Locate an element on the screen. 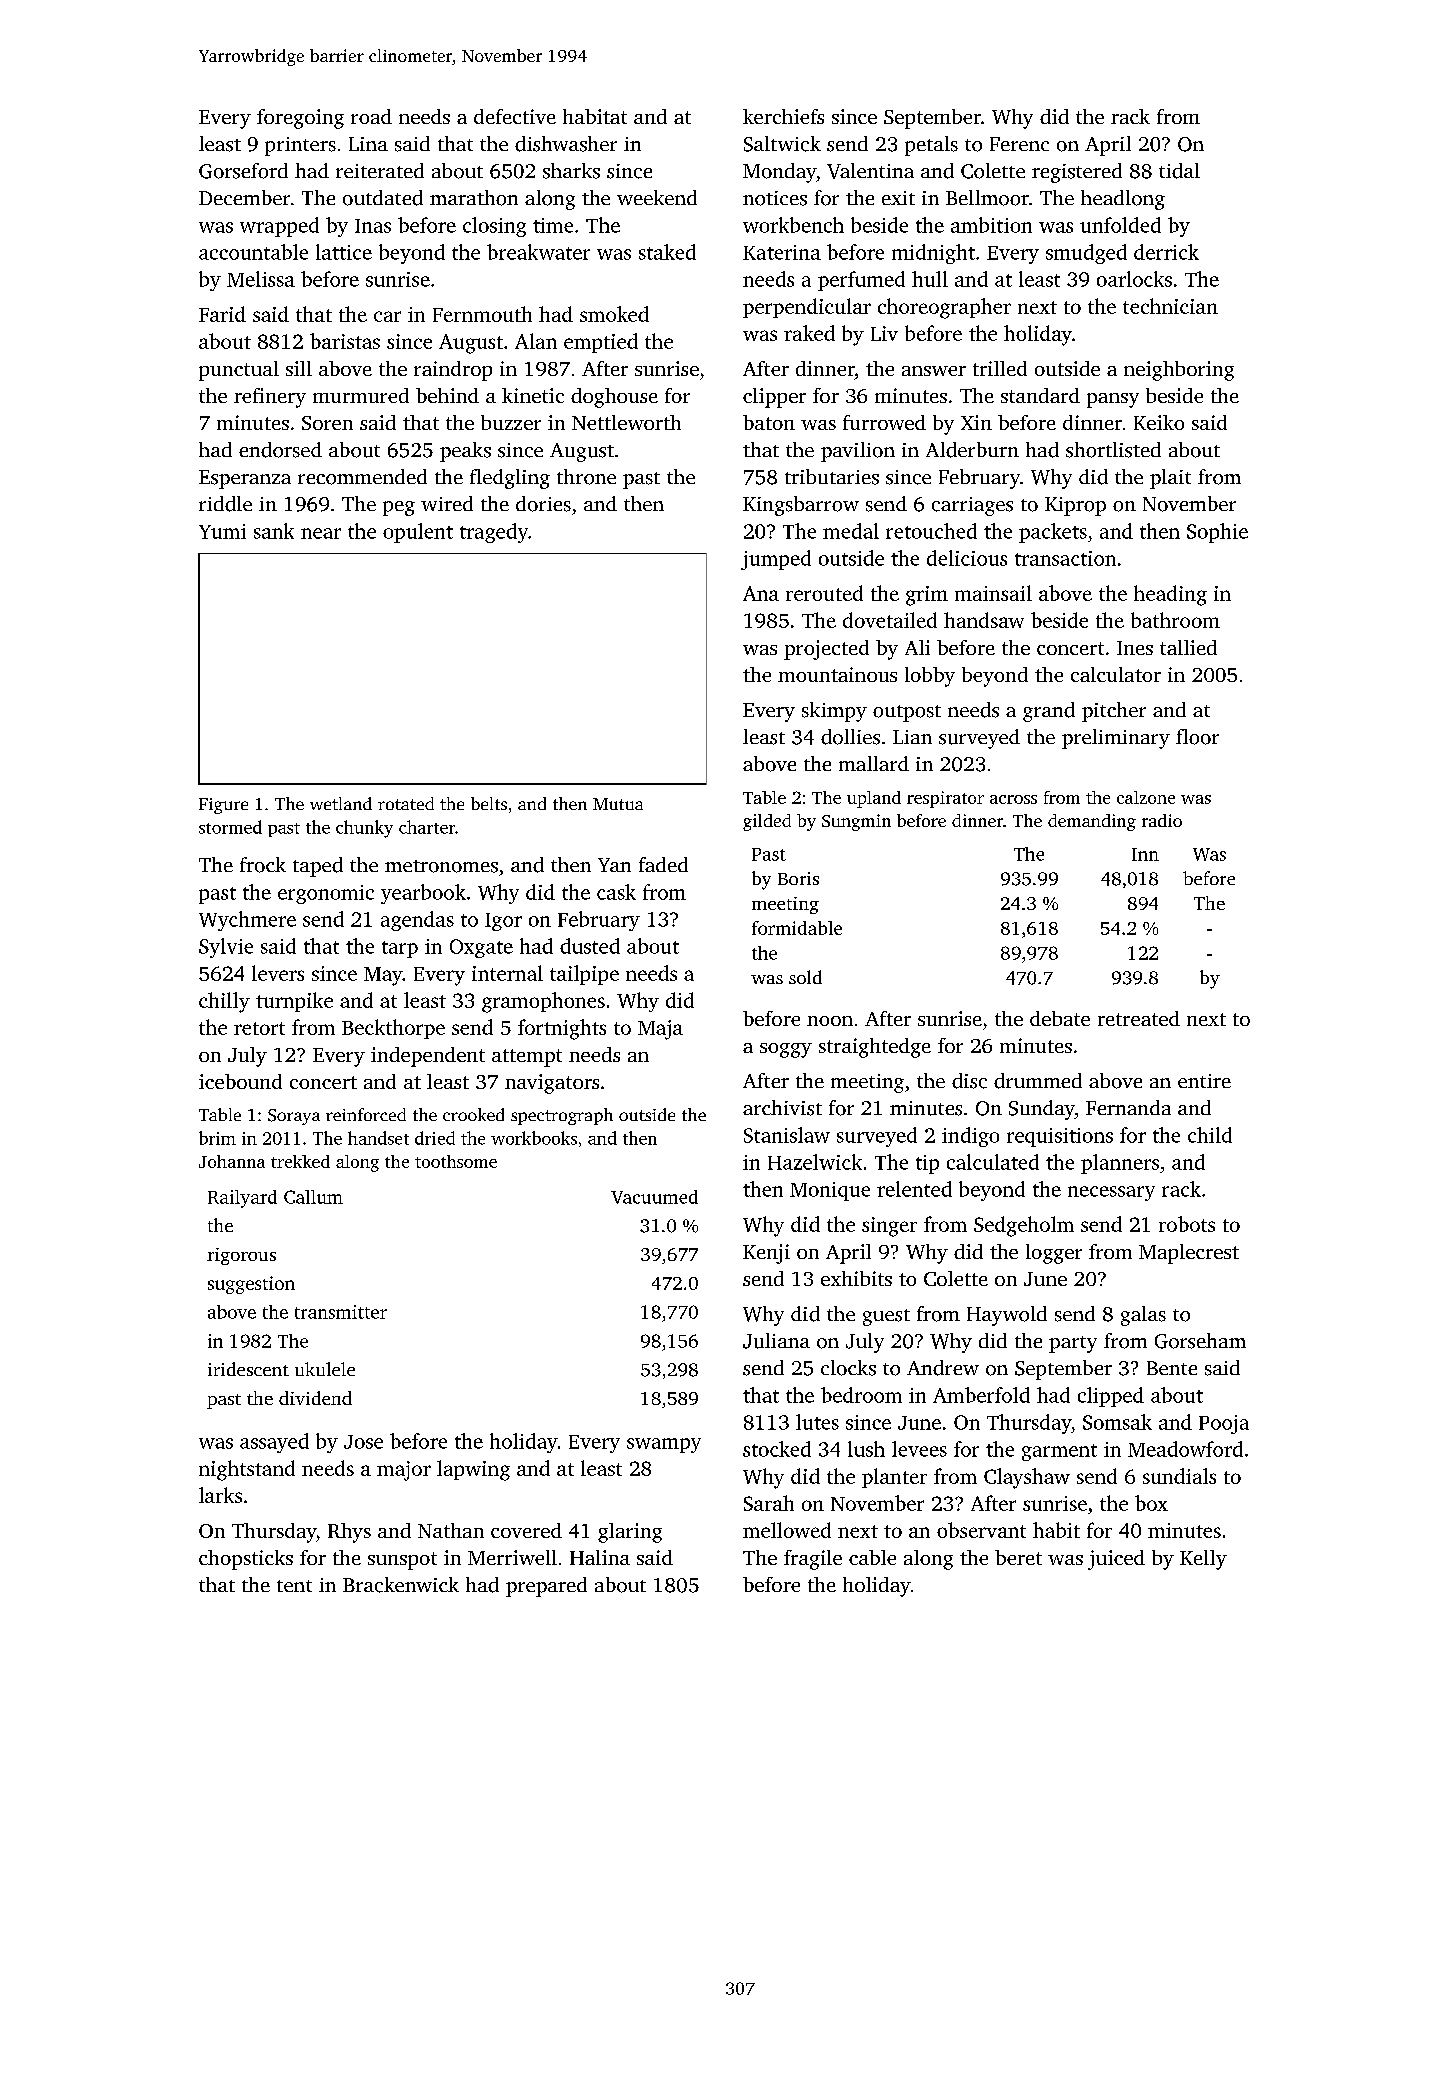 Image resolution: width=1450 pixels, height=2100 pixels. defective is located at coordinates (515, 116).
